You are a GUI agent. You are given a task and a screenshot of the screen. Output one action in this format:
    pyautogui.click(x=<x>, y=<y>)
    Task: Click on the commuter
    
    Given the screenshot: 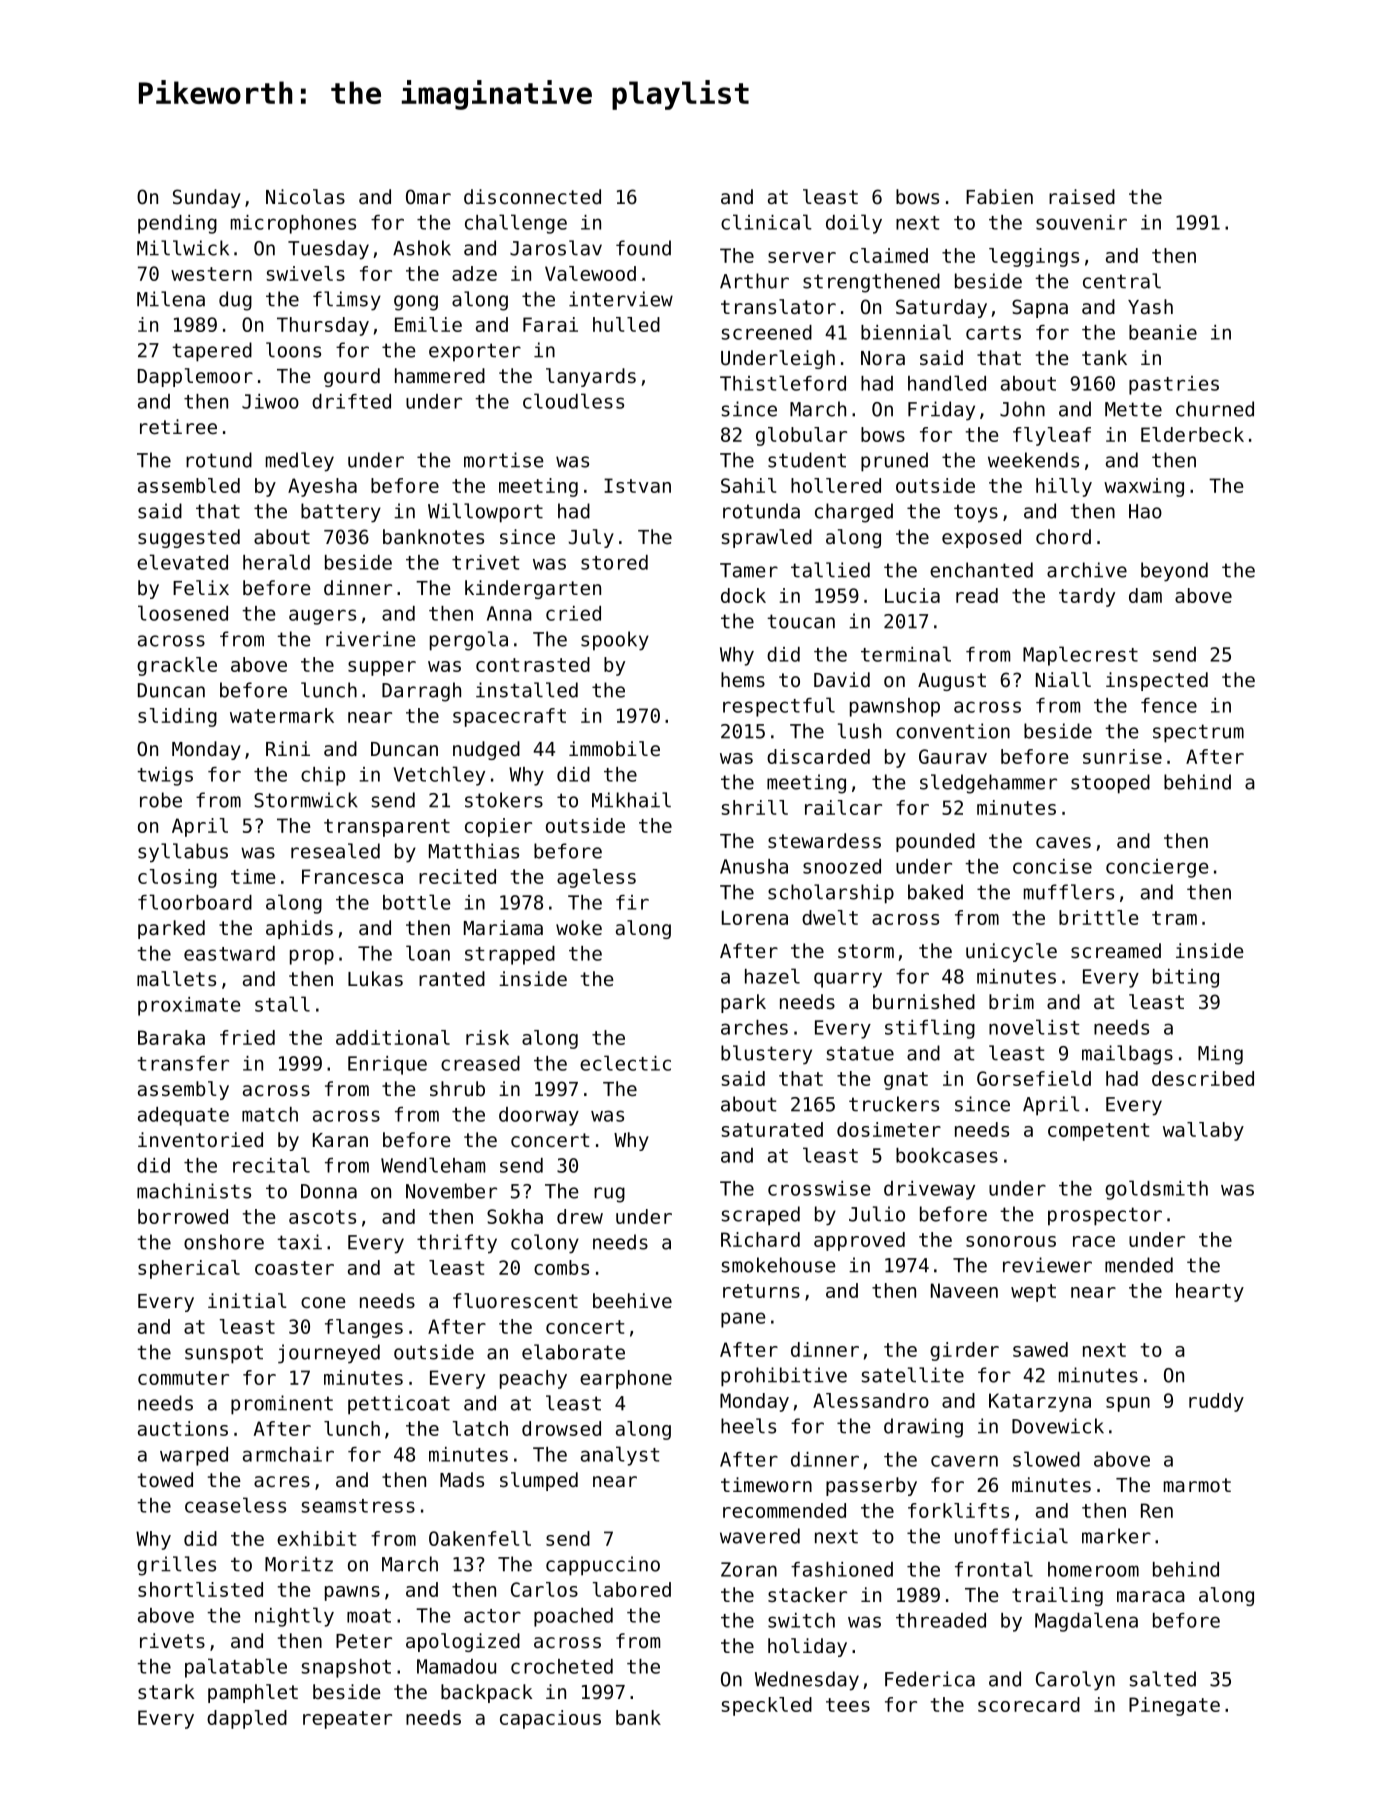 What is the action you would take?
    pyautogui.click(x=183, y=1378)
